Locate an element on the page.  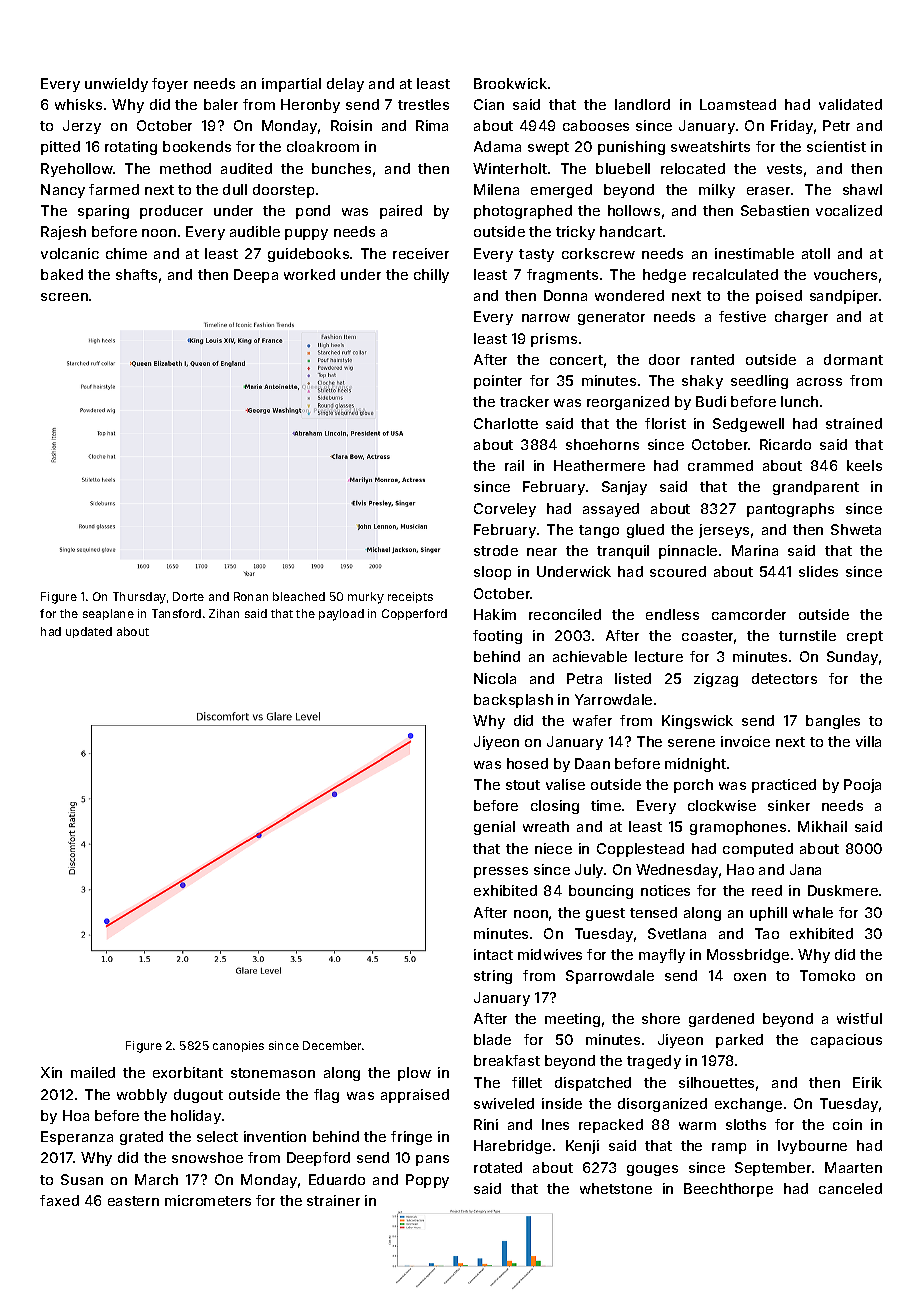
narrow is located at coordinates (546, 318).
